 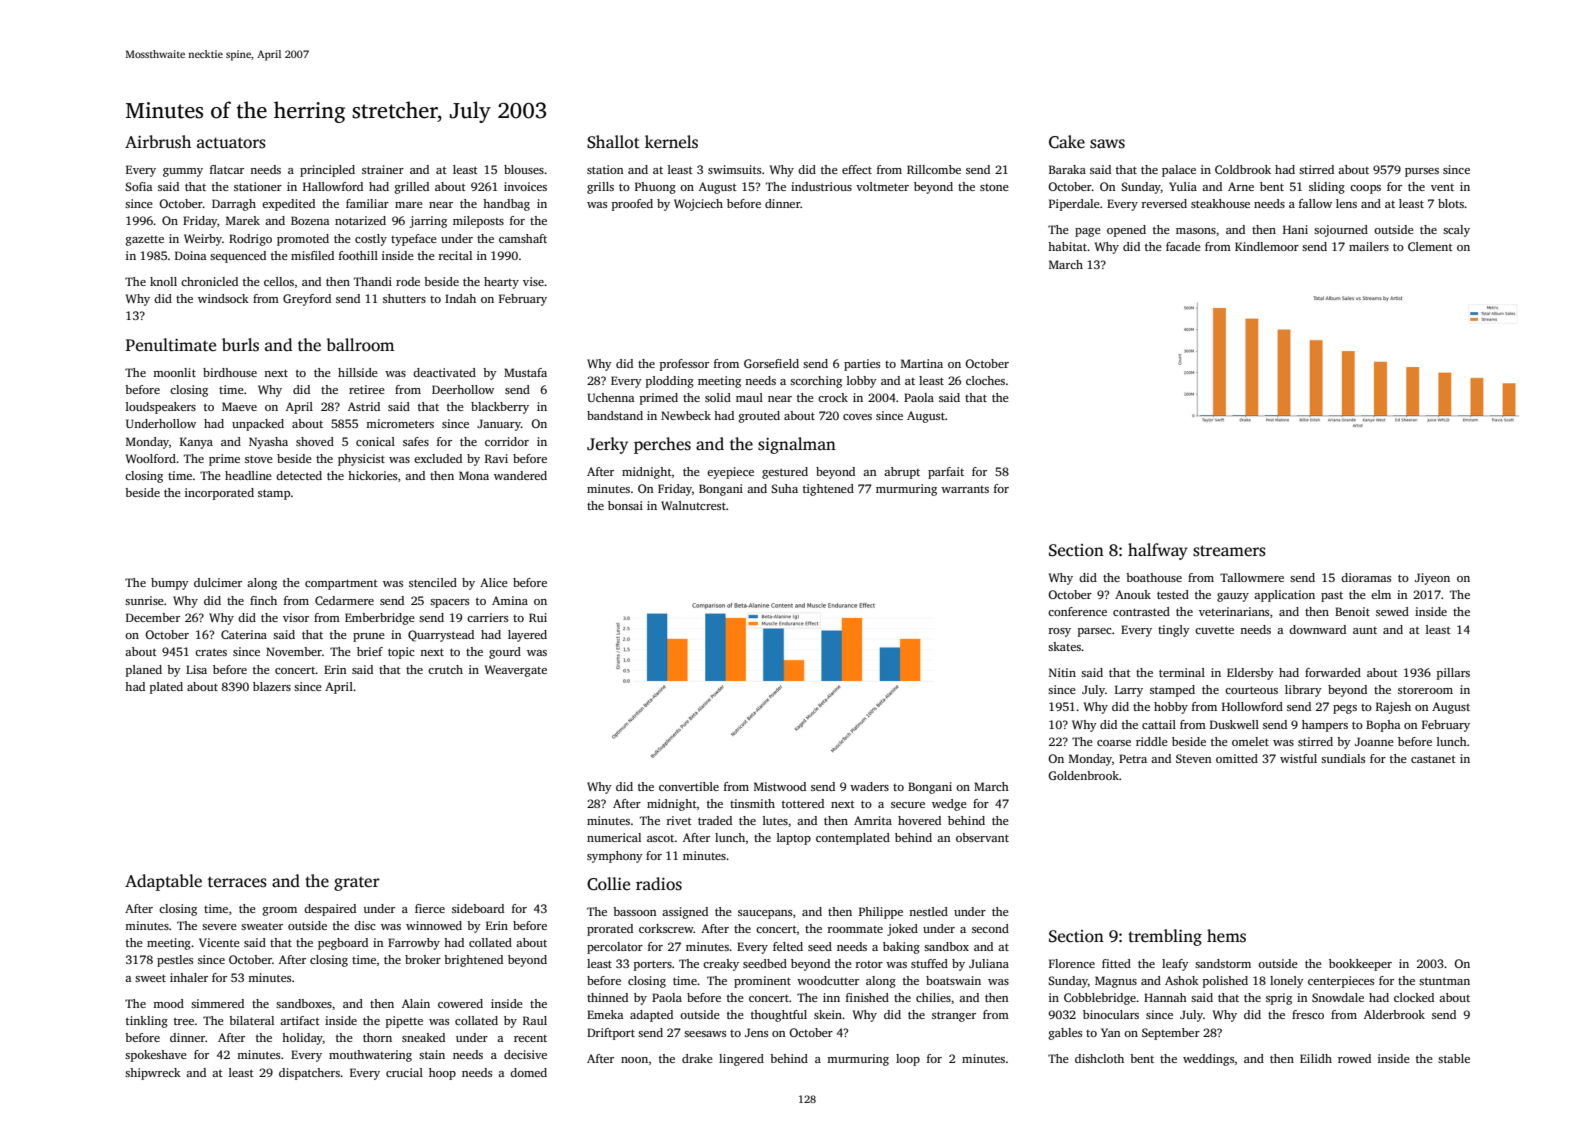 I want to click on cloches, so click(x=985, y=380).
